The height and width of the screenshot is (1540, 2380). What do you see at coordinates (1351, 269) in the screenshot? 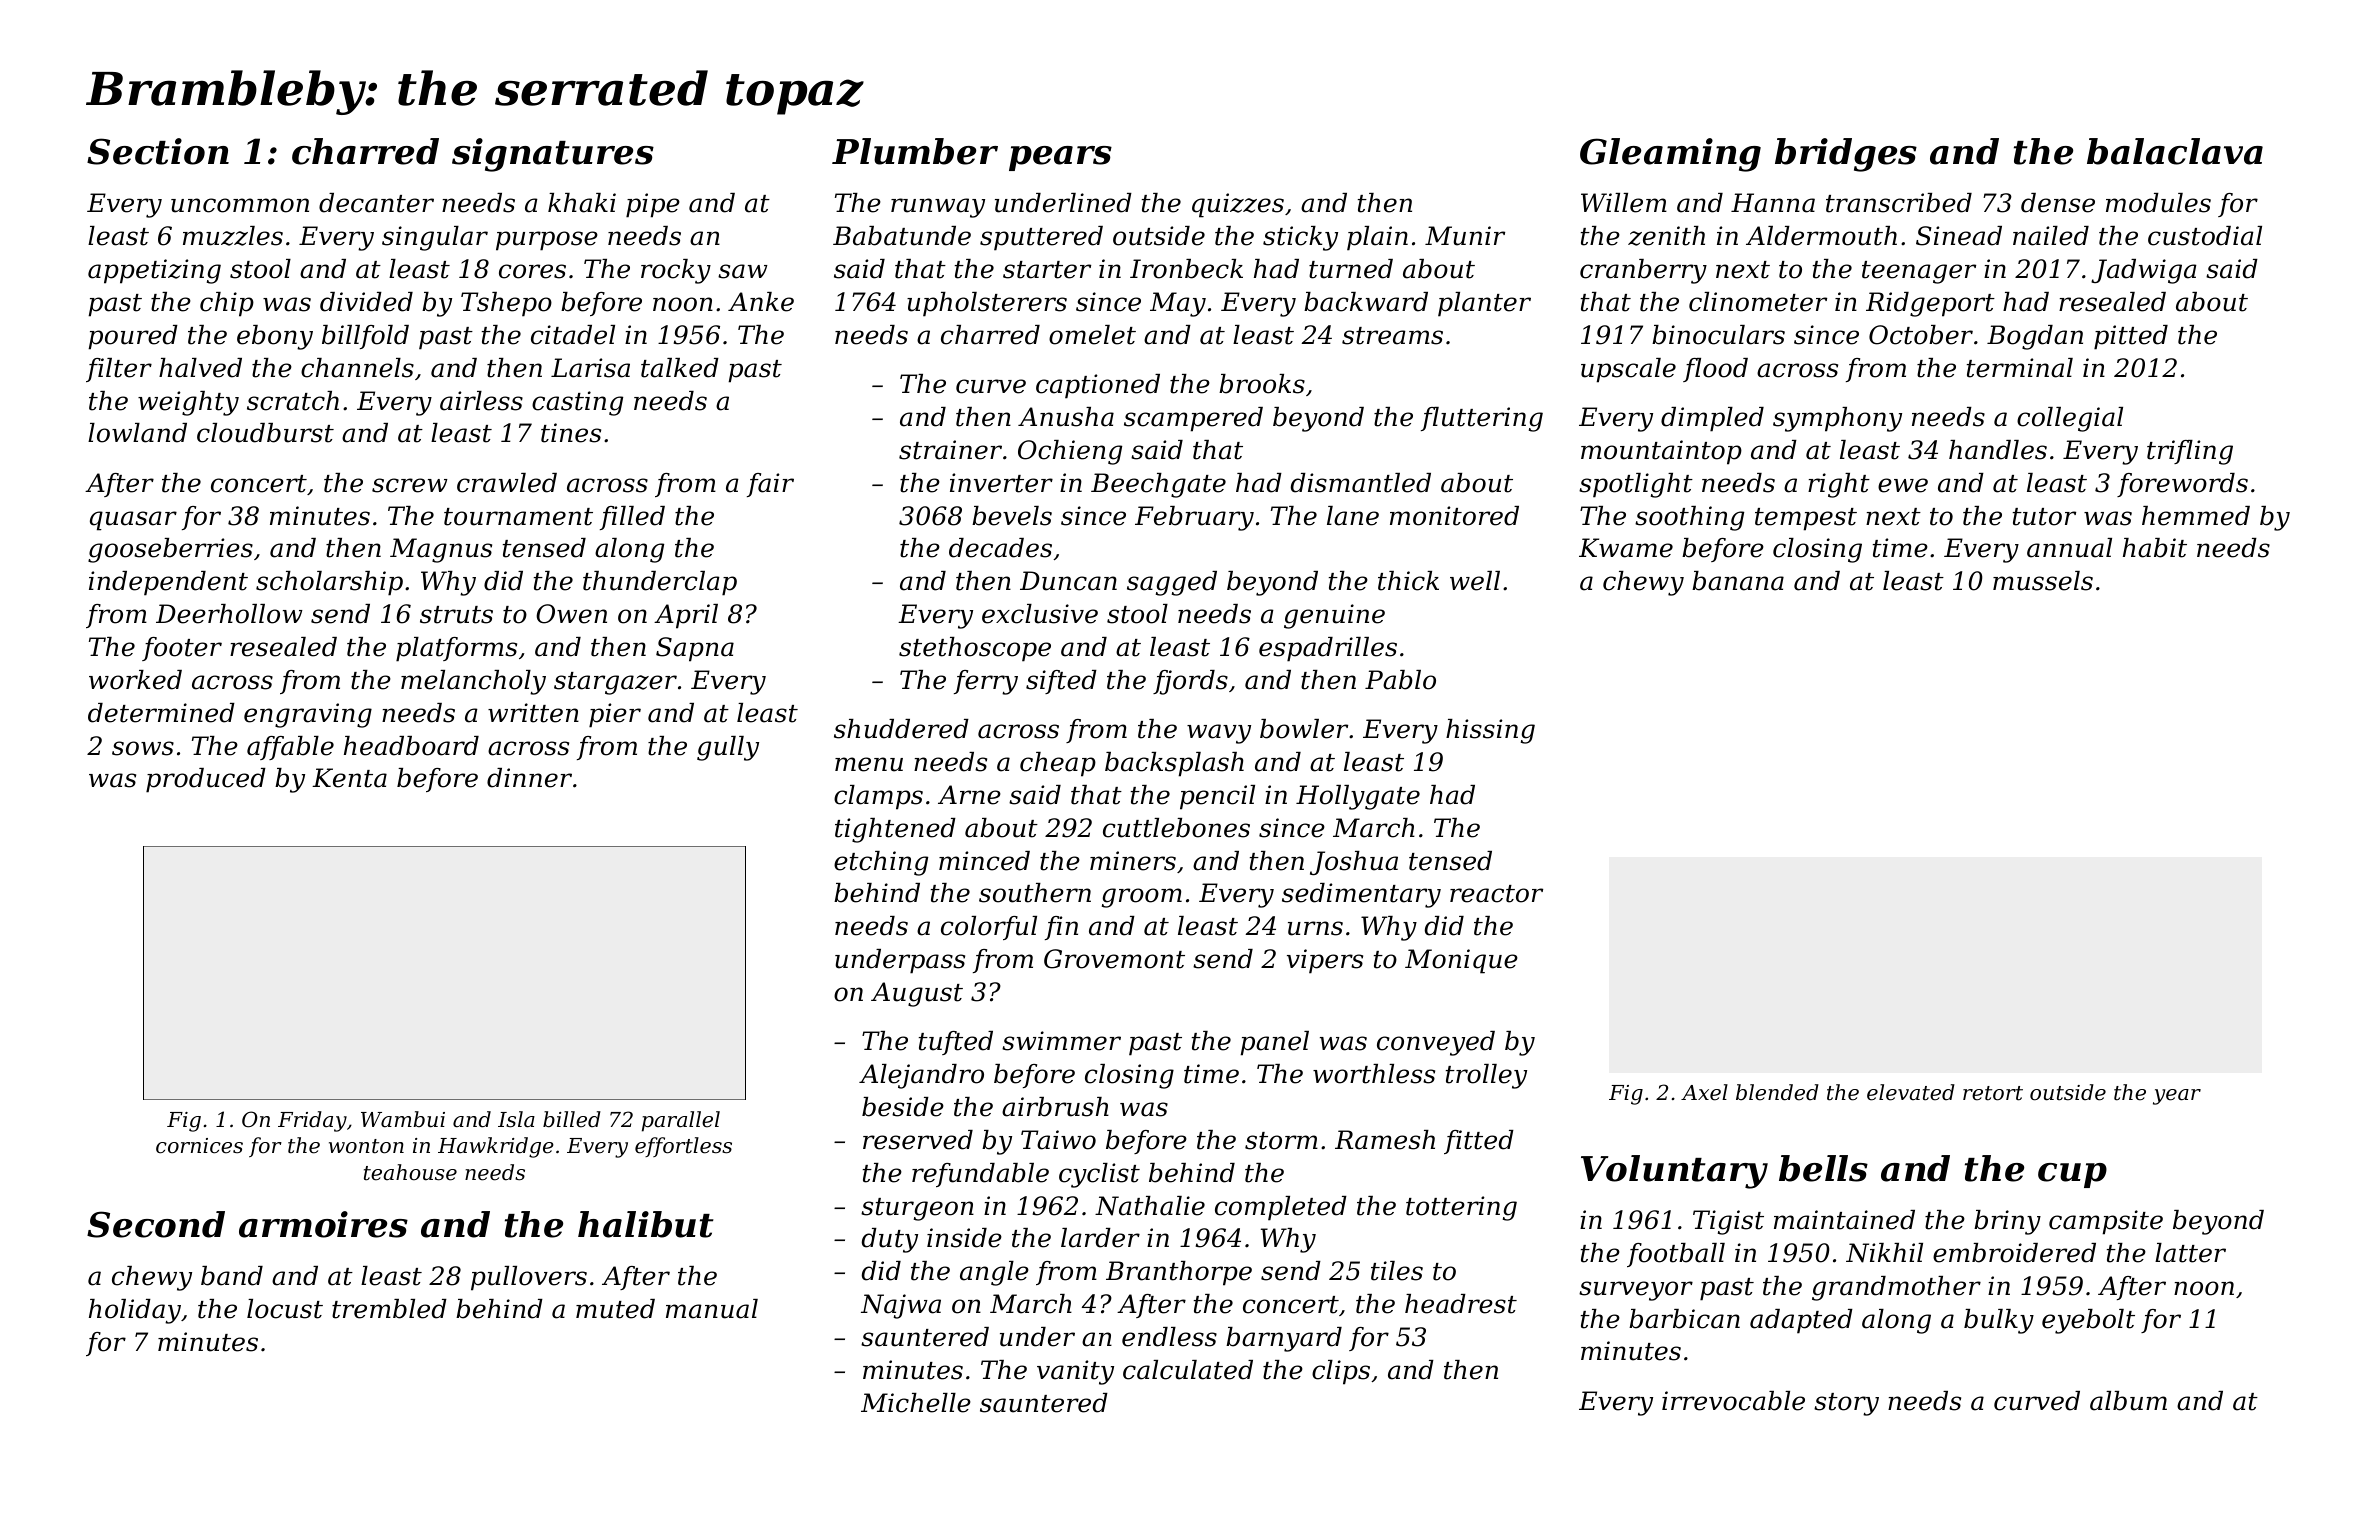
I see `turned` at bounding box center [1351, 269].
